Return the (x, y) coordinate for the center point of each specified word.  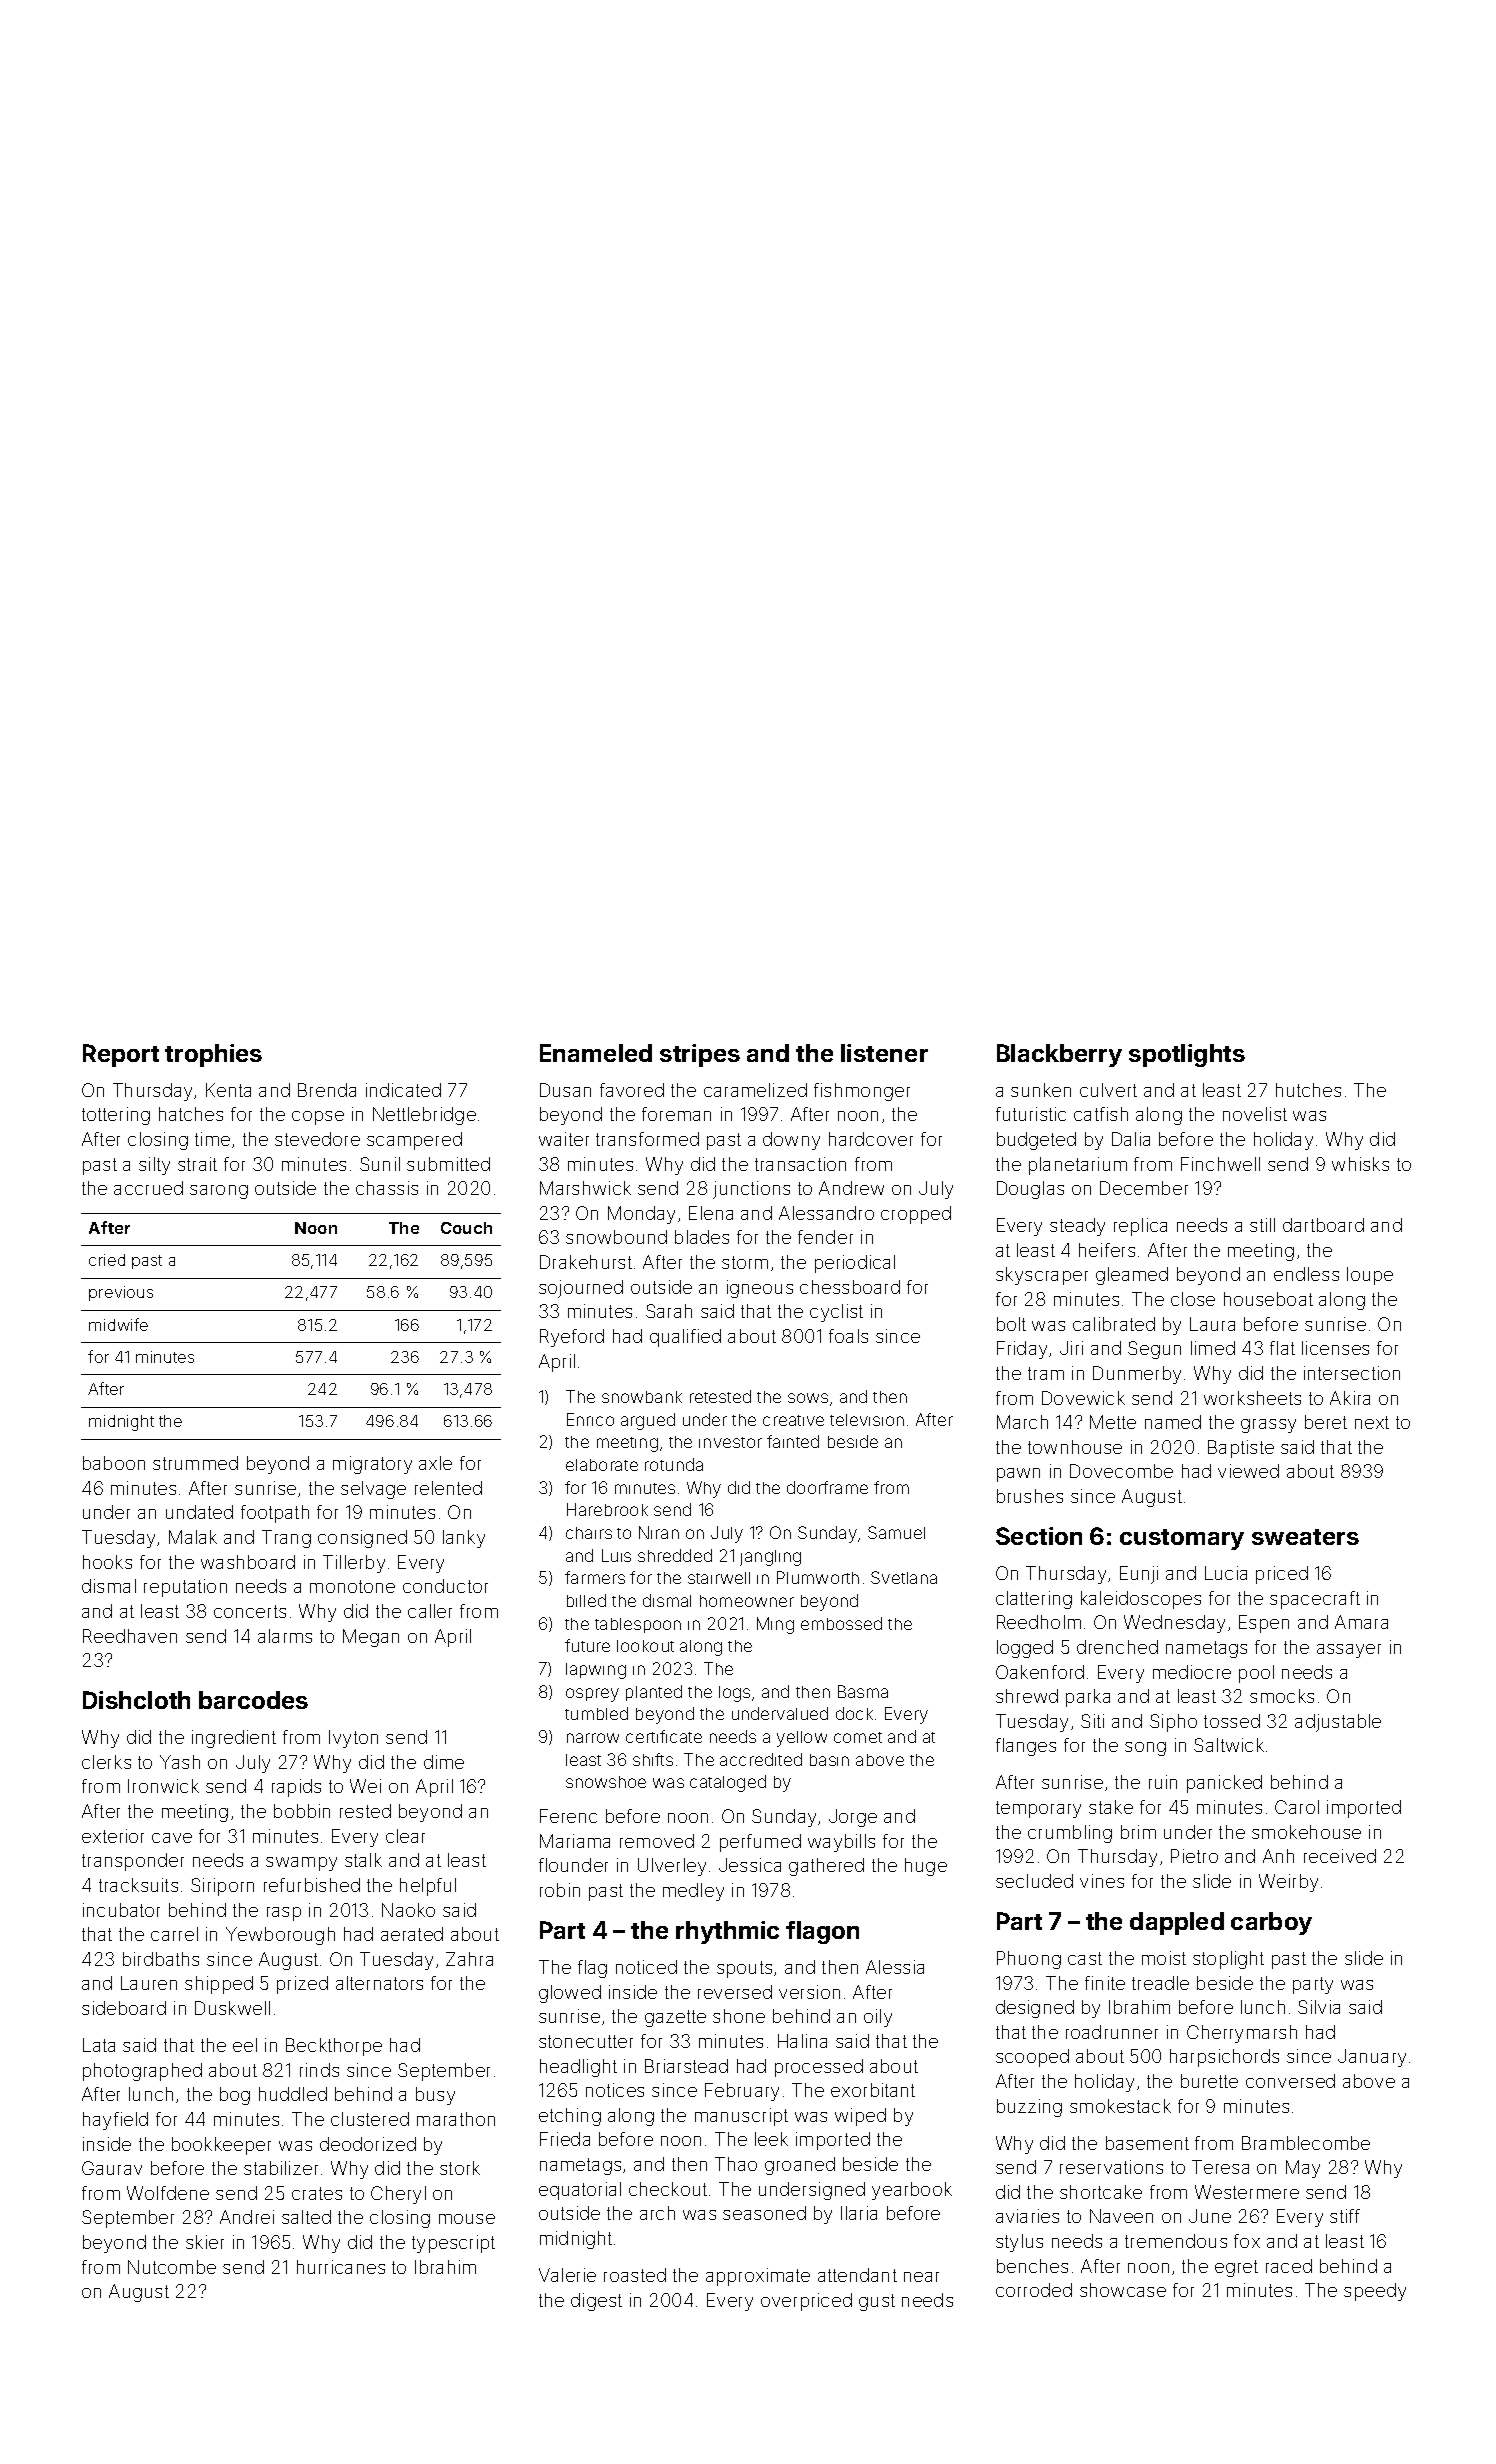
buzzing (1029, 2108)
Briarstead (686, 2066)
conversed (1290, 2081)
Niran (659, 1532)
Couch (466, 1228)
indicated (403, 1090)
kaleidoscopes (1141, 1600)
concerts (250, 1611)
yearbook (912, 2191)
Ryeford (572, 1338)
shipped (219, 1985)
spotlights (1187, 1055)
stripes (700, 1055)
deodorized (368, 2144)
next (1372, 1422)
